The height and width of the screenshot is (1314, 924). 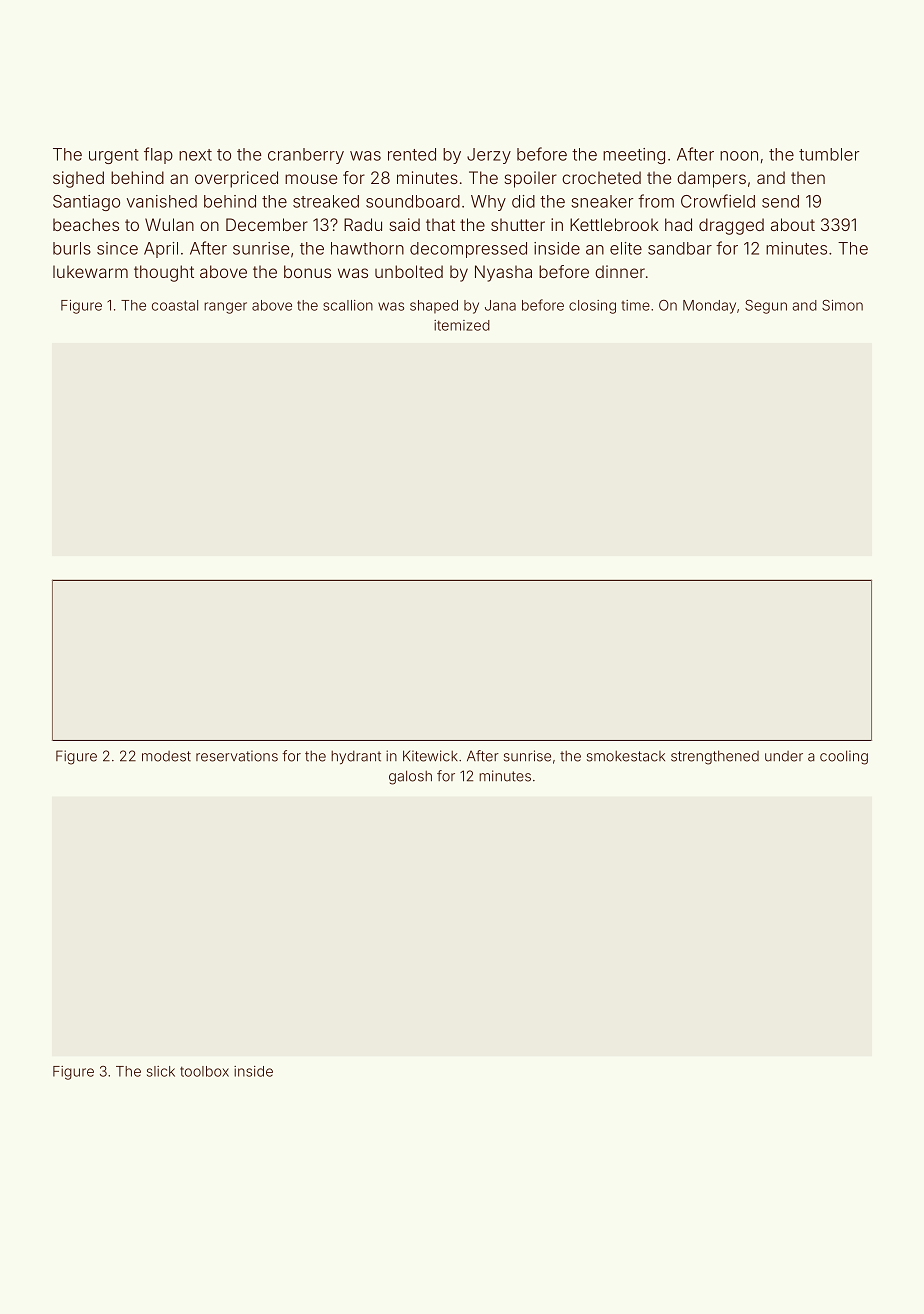 What do you see at coordinates (175, 305) in the screenshot?
I see `coastal` at bounding box center [175, 305].
